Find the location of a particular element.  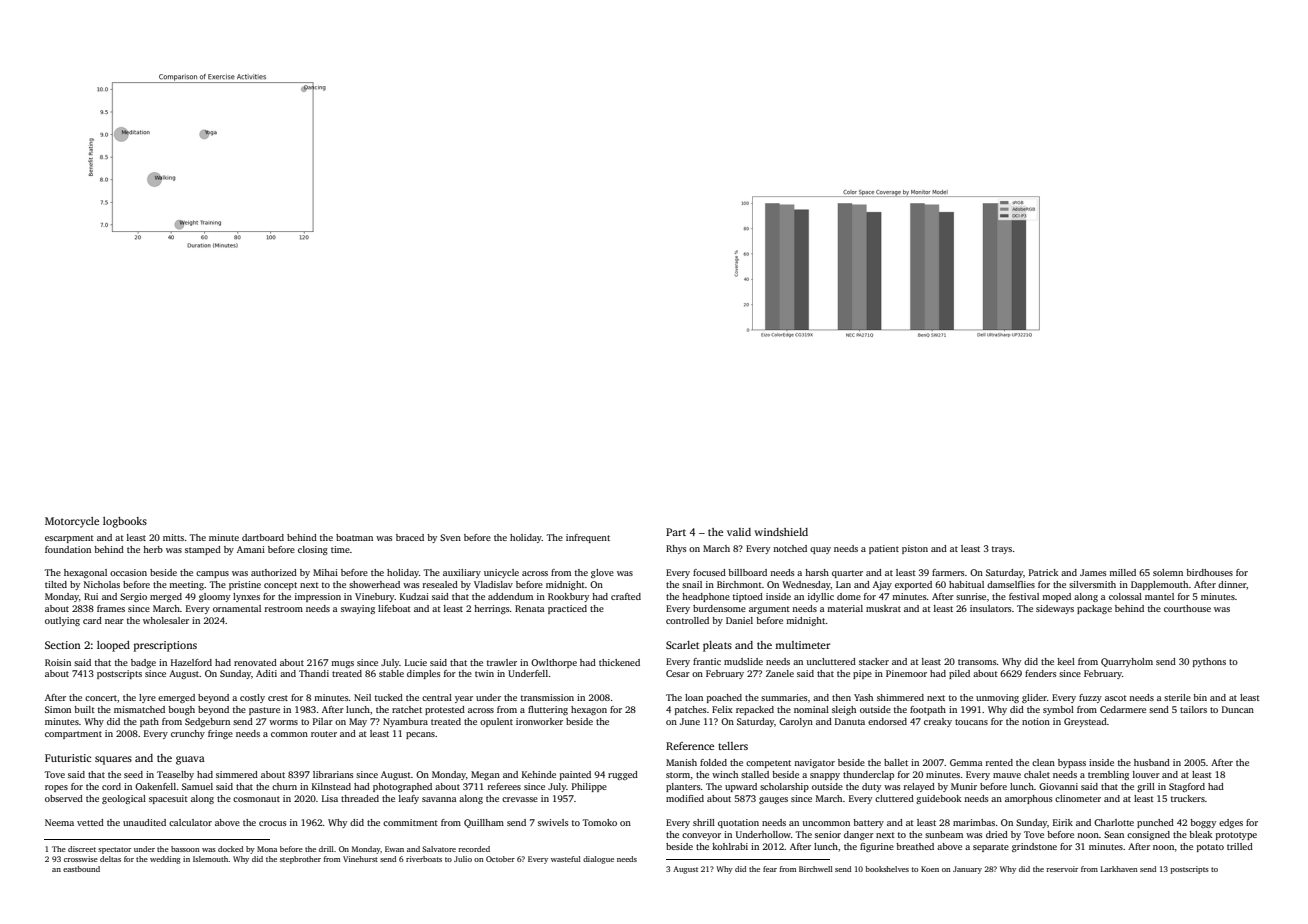

Aditi is located at coordinates (266, 673).
